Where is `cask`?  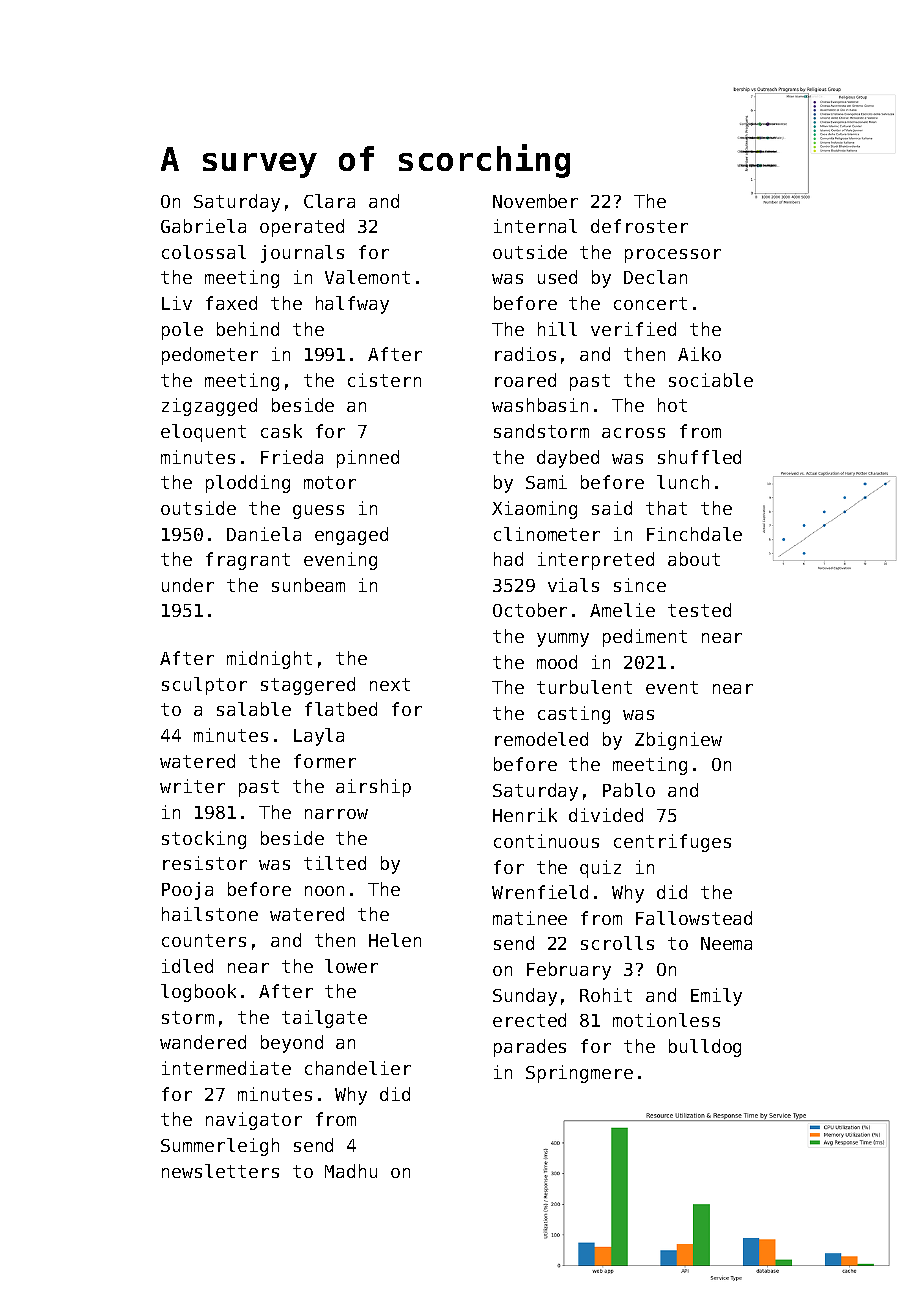
cask is located at coordinates (281, 431).
